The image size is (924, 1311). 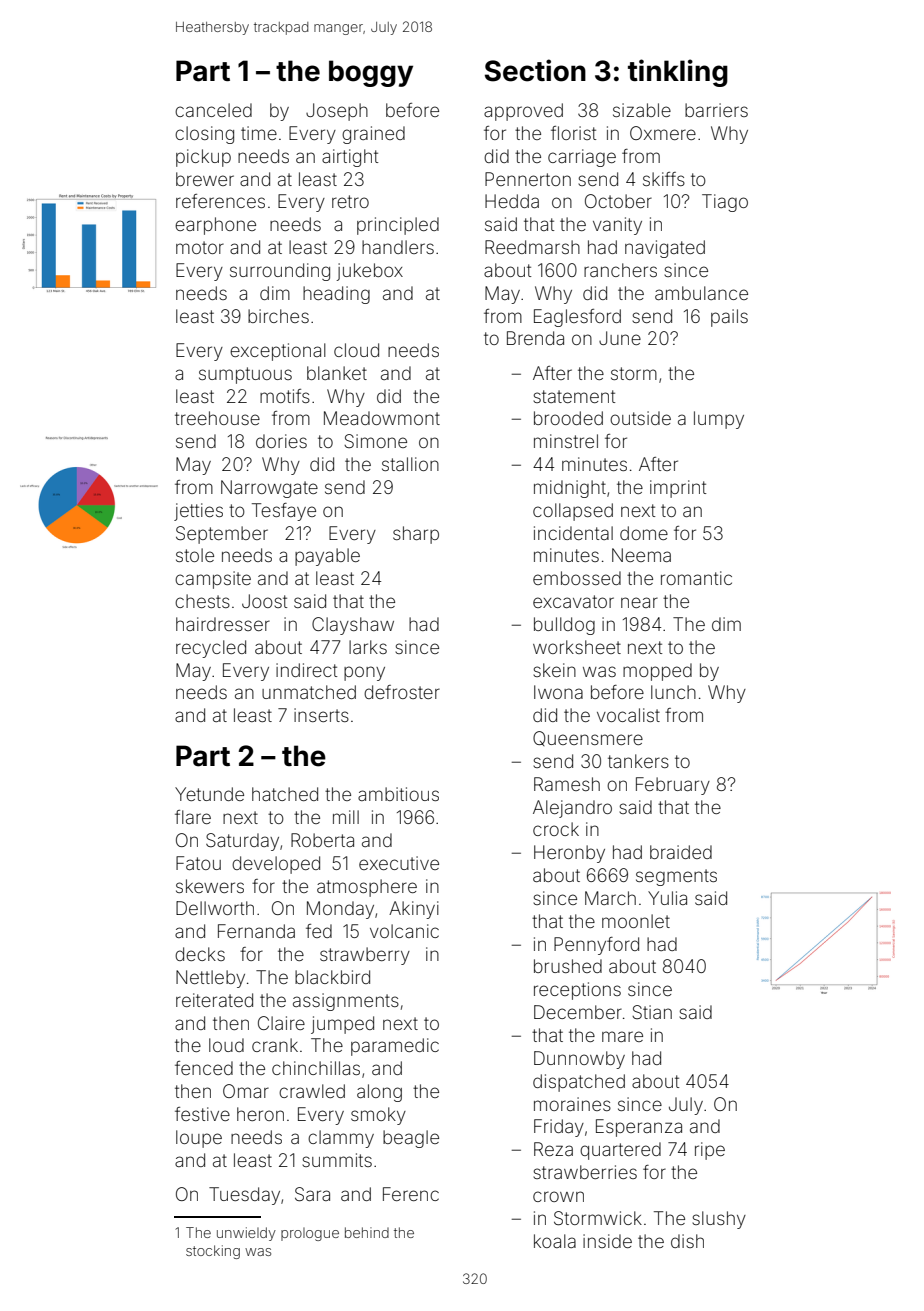 What do you see at coordinates (411, 1139) in the screenshot?
I see `beagle` at bounding box center [411, 1139].
